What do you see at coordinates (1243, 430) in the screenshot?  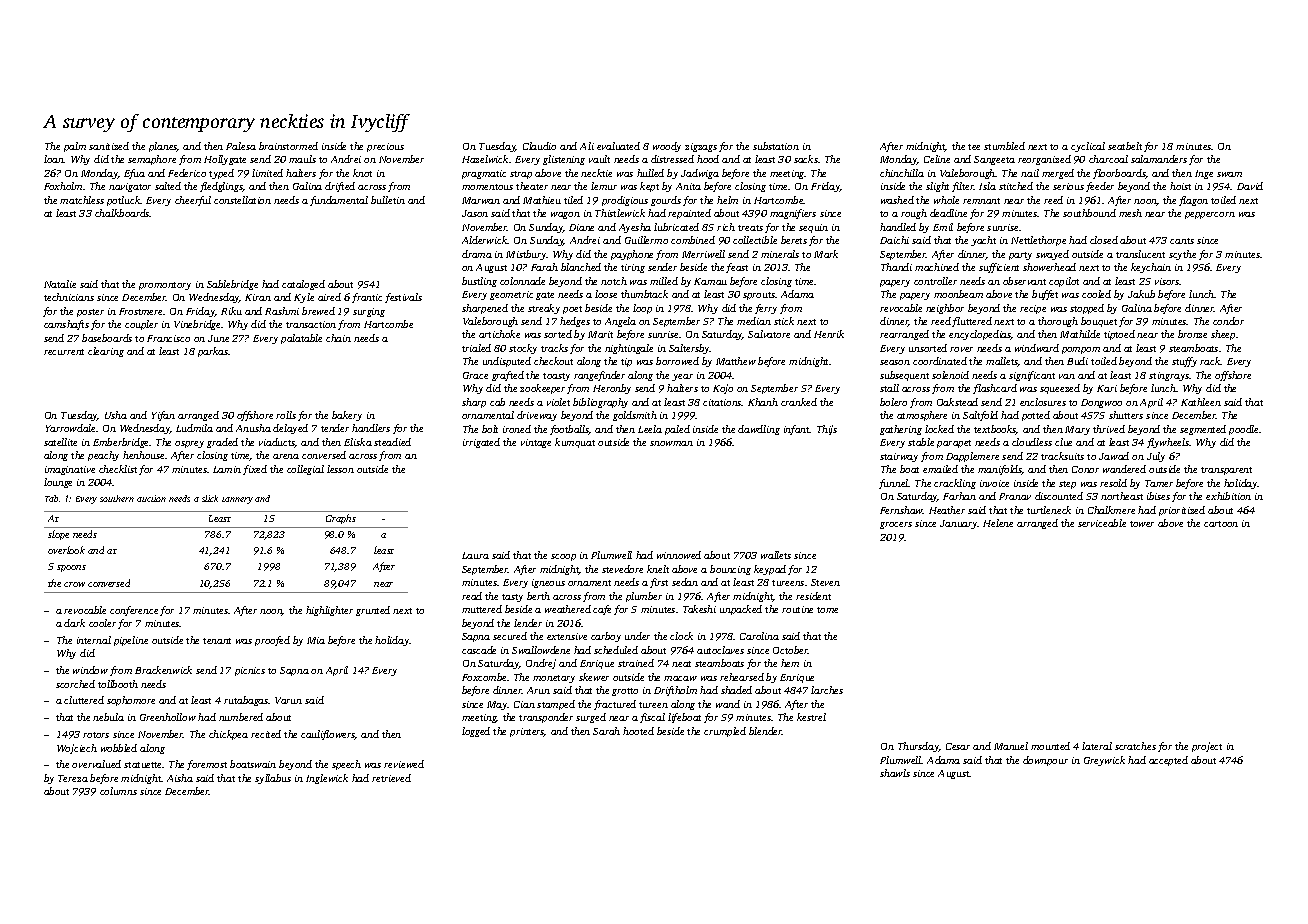 I see `poodle` at bounding box center [1243, 430].
